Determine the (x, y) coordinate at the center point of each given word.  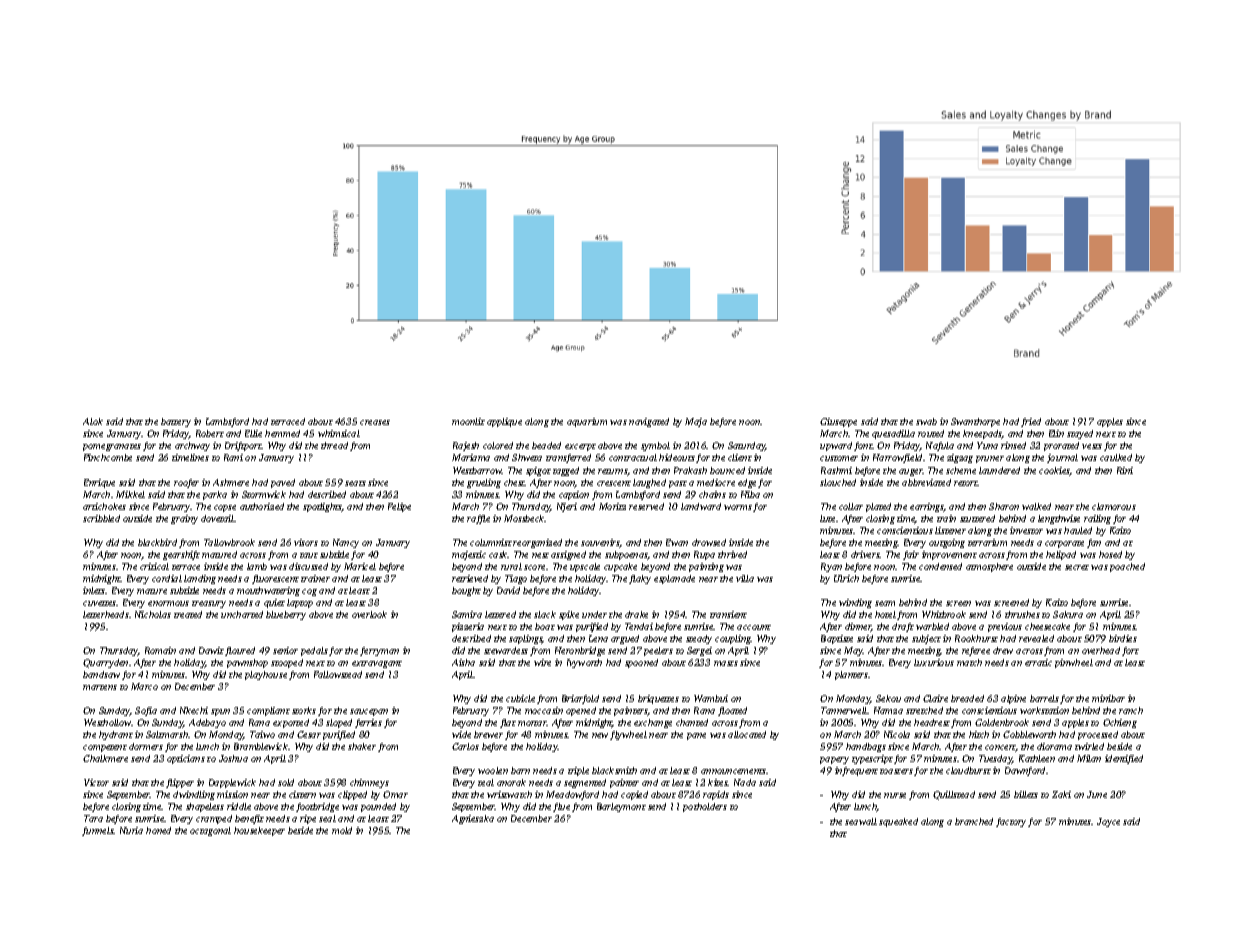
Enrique (99, 483)
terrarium (987, 542)
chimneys (369, 783)
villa (745, 578)
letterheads (106, 614)
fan (1094, 543)
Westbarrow (477, 470)
